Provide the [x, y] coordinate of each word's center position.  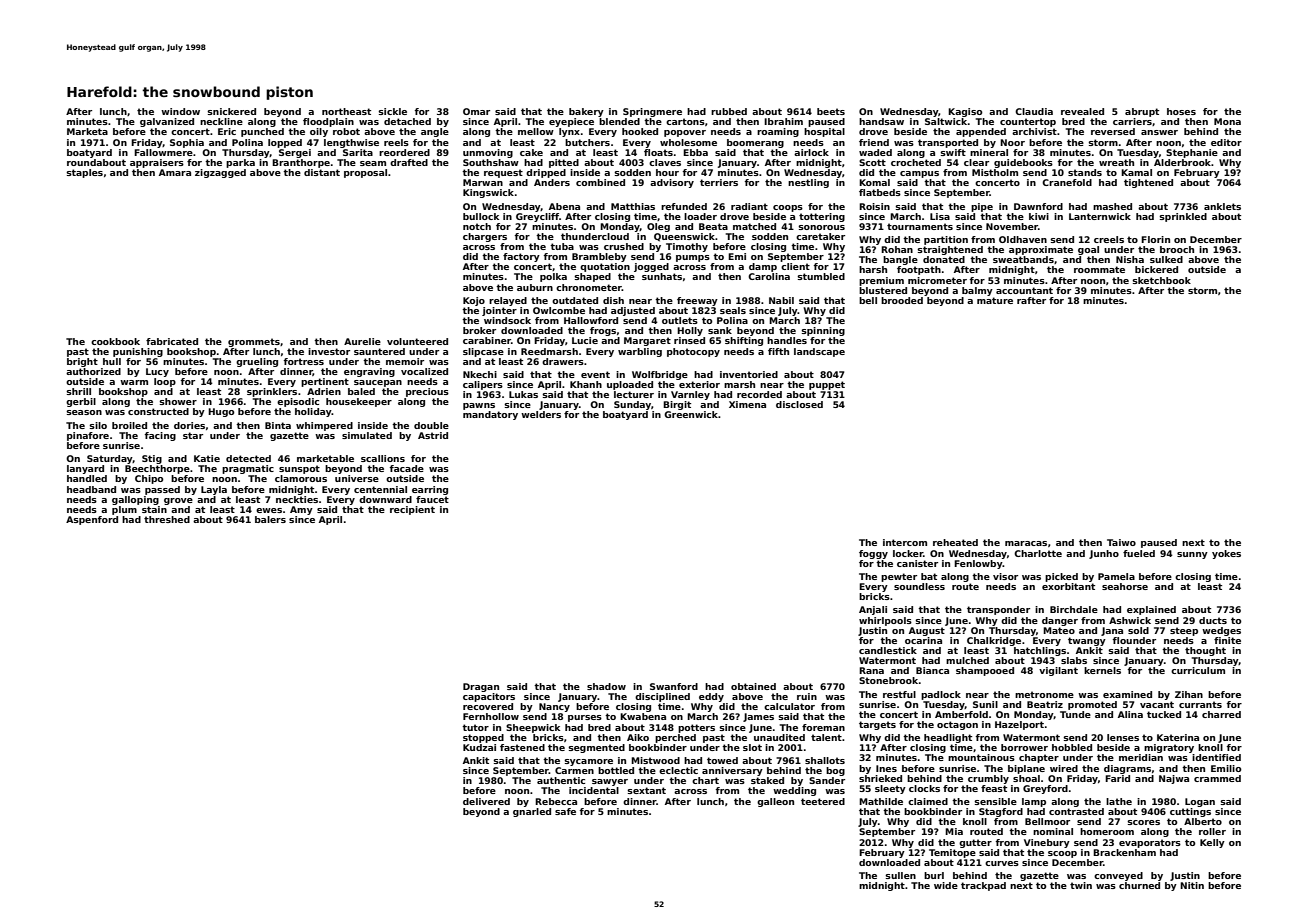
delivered [486, 801]
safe [565, 811]
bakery [586, 112]
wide [946, 885]
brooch [1177, 249]
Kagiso [965, 112]
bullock [481, 216]
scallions [383, 458]
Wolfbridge [660, 375]
